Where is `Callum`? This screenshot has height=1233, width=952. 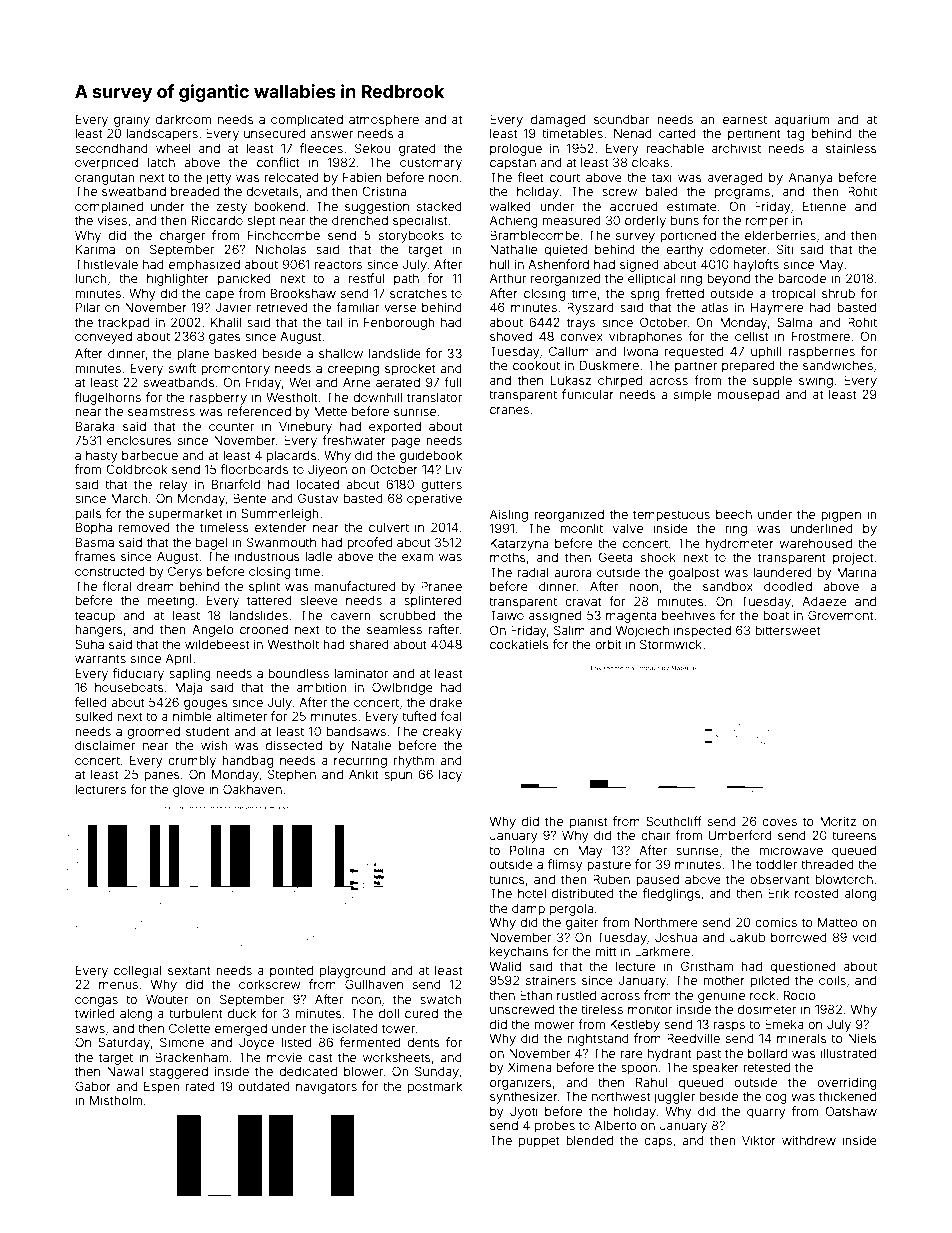
Callum is located at coordinates (569, 351).
